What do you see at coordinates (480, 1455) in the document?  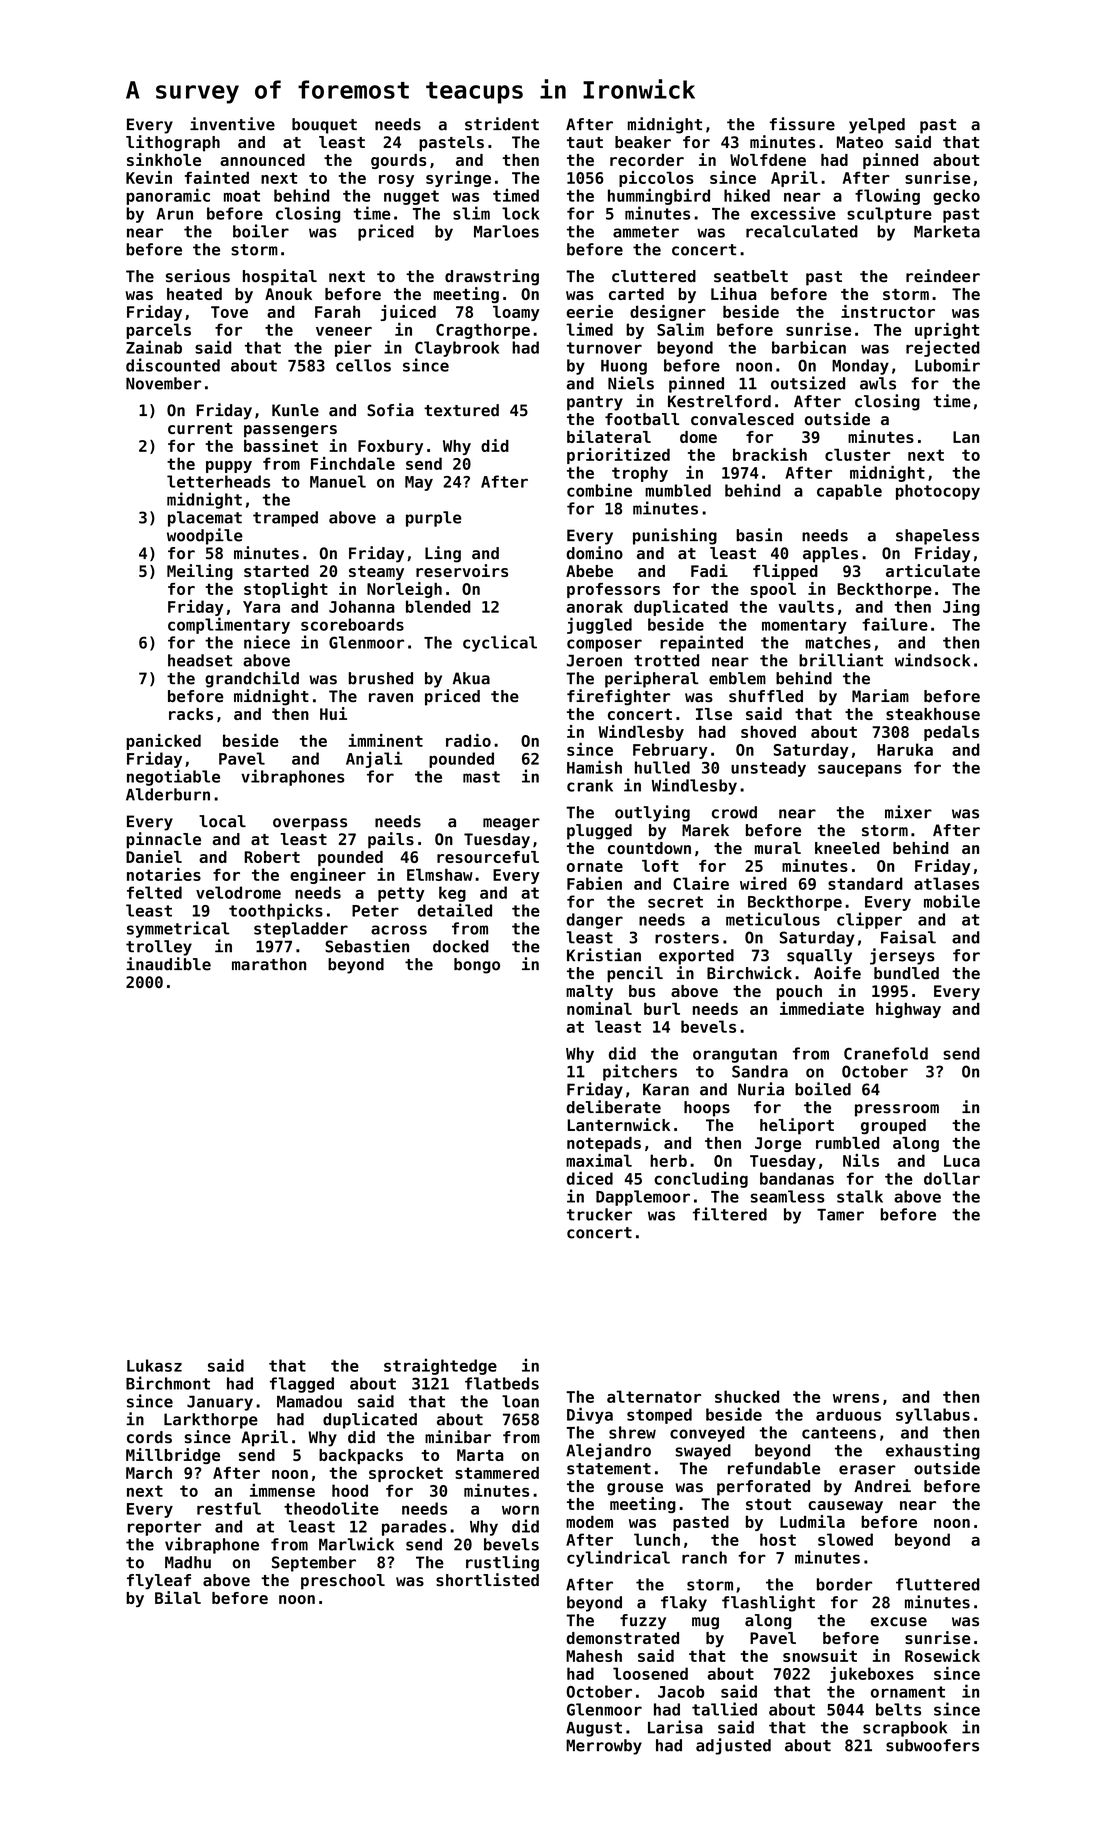 I see `Marta` at bounding box center [480, 1455].
